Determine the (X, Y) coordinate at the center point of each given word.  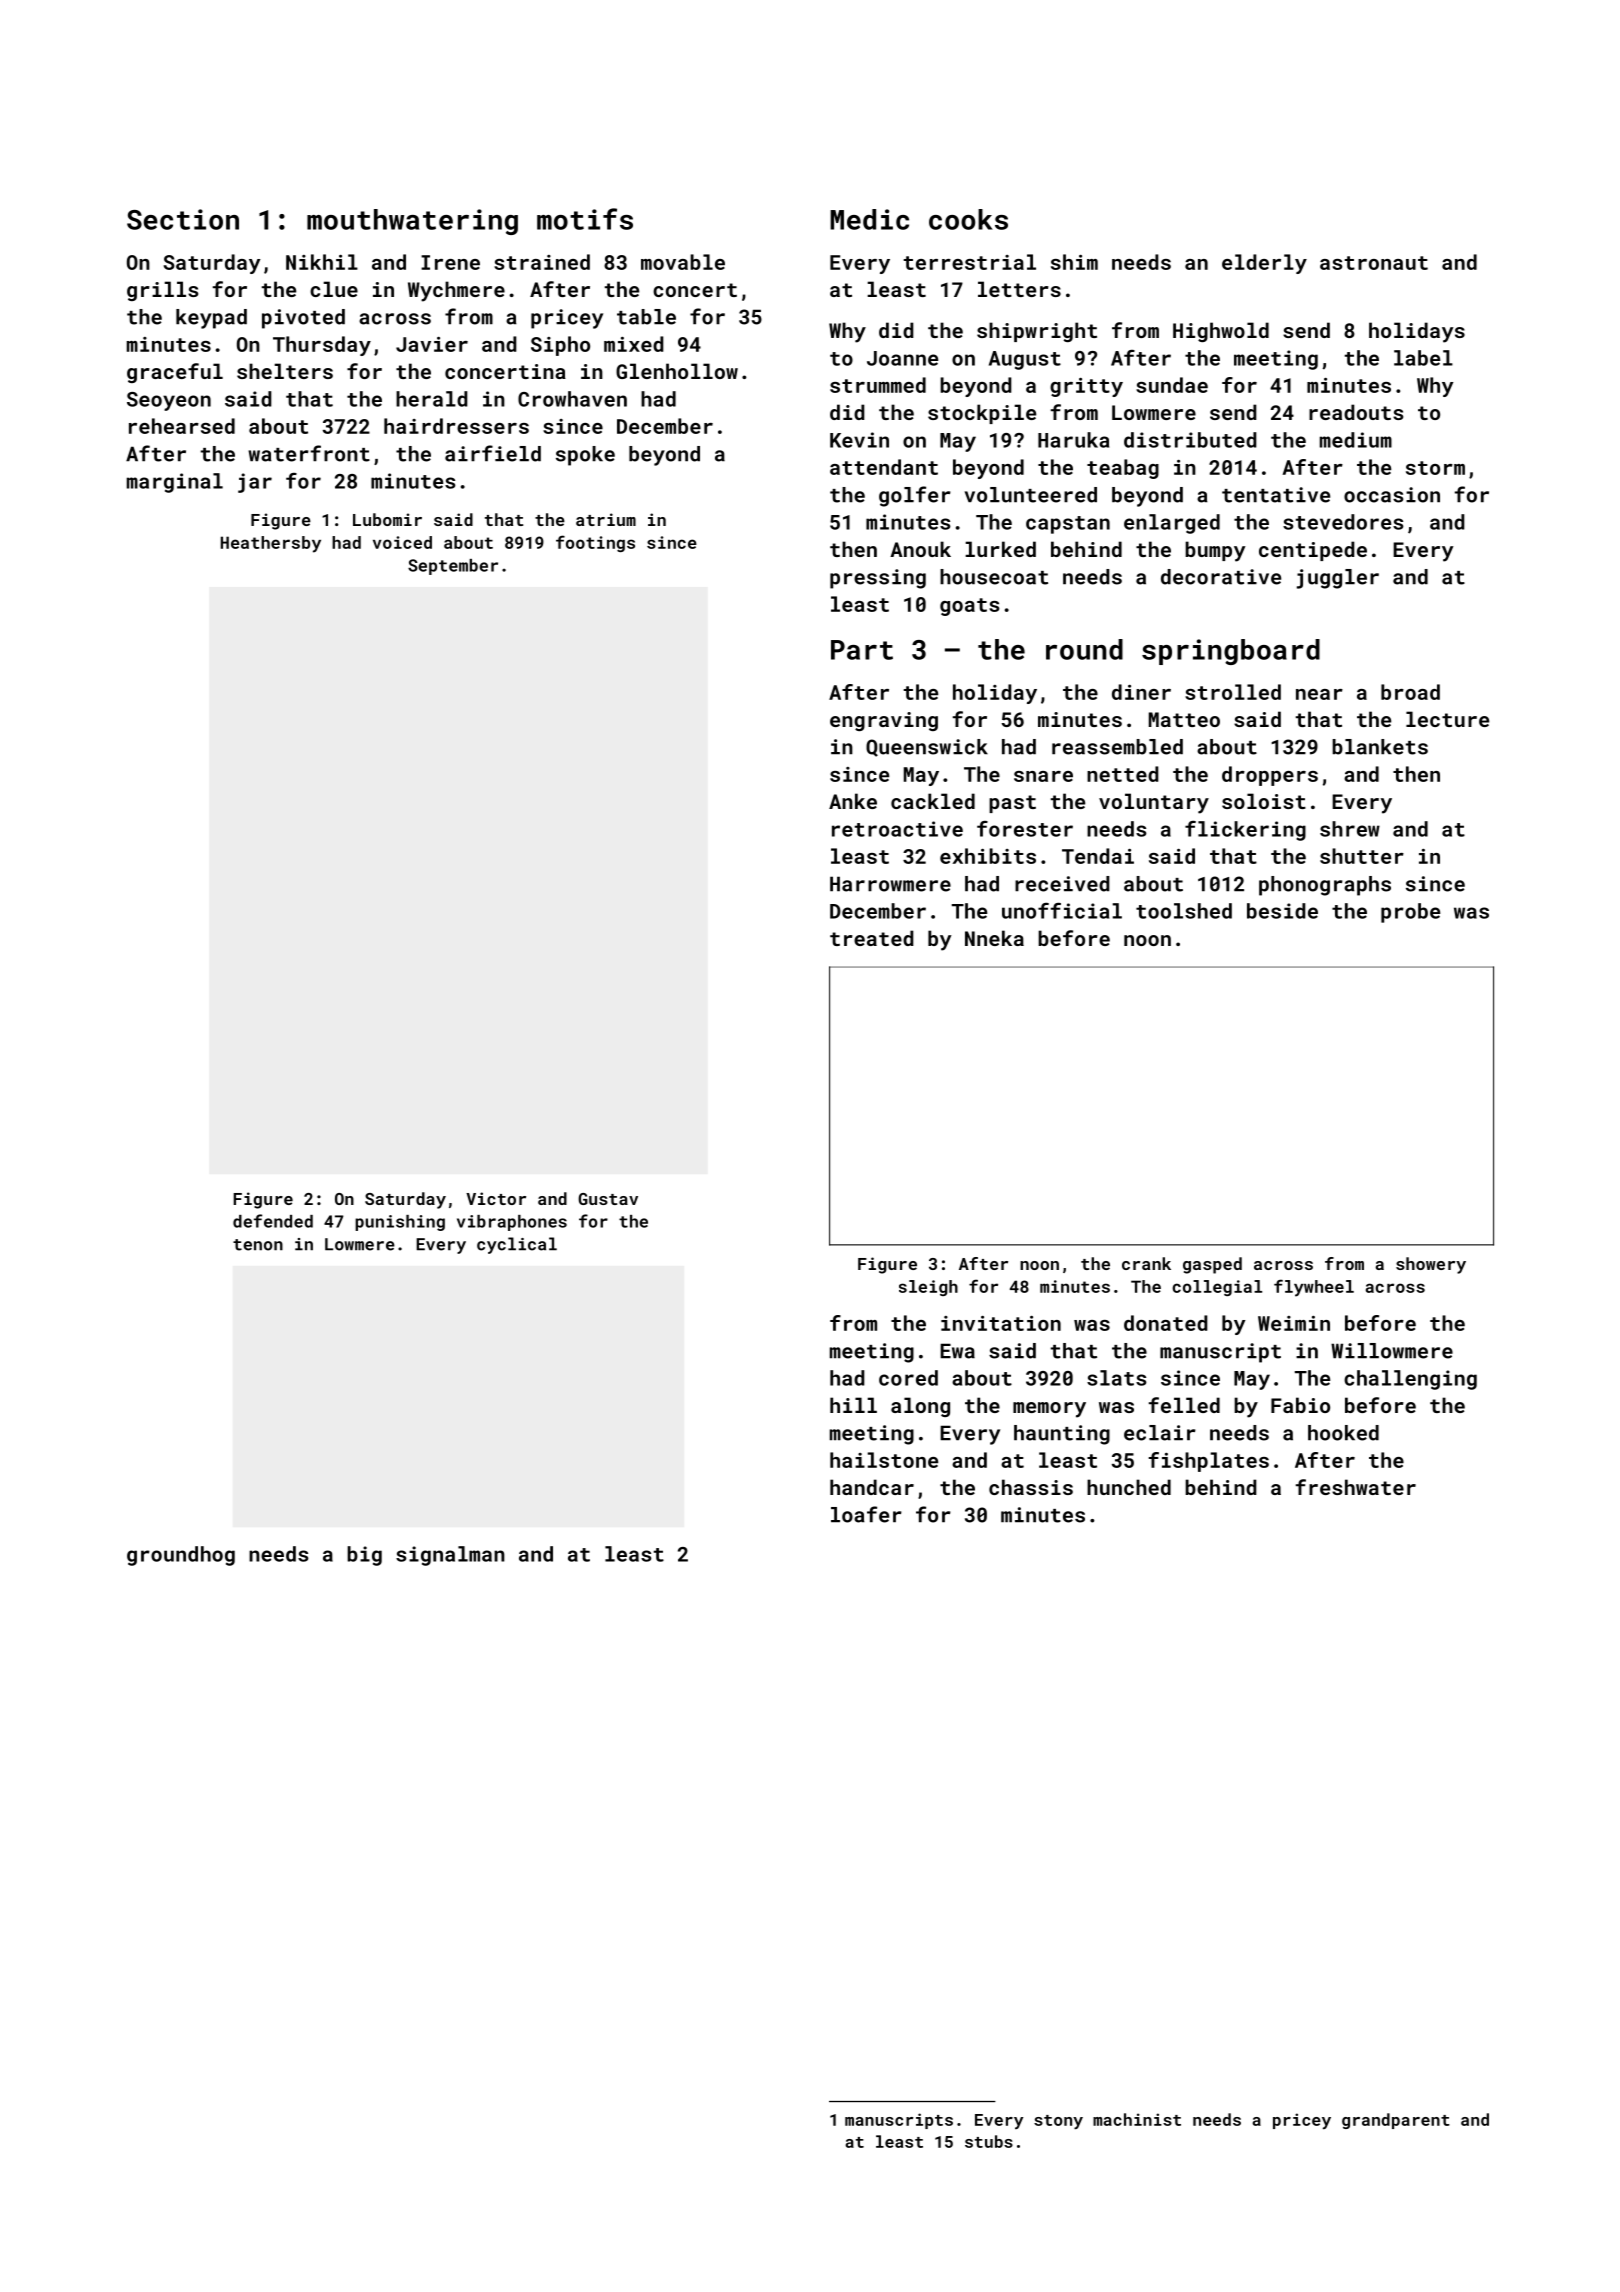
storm (1435, 468)
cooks (968, 219)
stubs (989, 2141)
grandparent (1396, 2121)
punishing (400, 1223)
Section (183, 219)
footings (595, 543)
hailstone (884, 1460)
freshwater (1356, 1487)
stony (1058, 2122)
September (453, 567)
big (364, 1556)
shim (1074, 262)
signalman (450, 1556)
